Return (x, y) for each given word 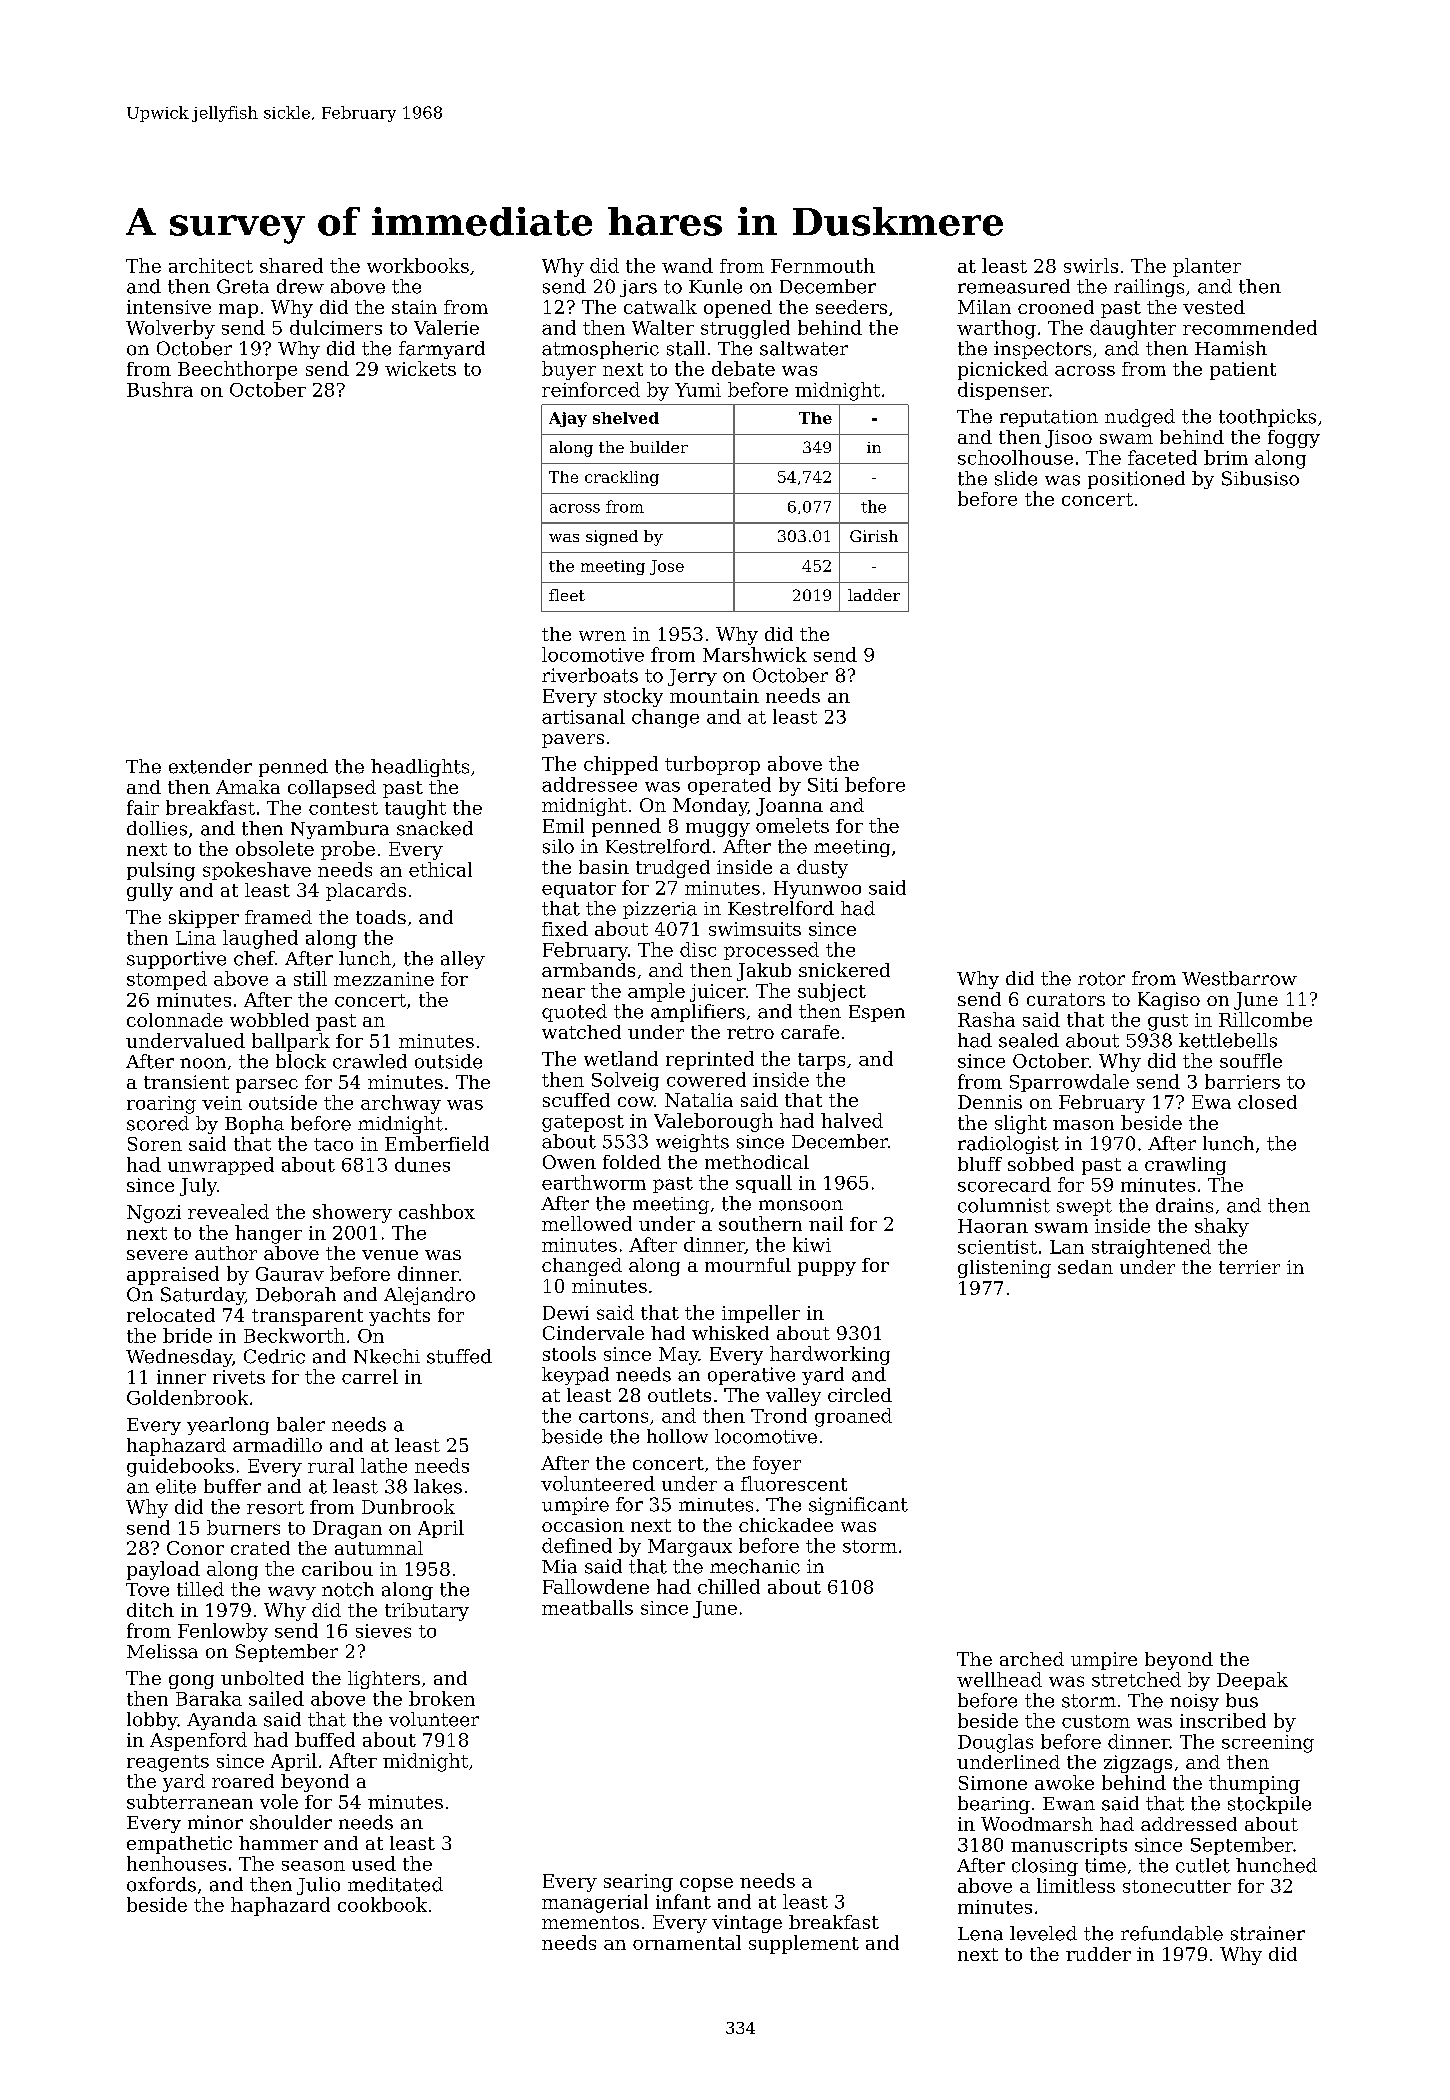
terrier (1249, 1267)
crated (260, 1548)
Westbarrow (1239, 978)
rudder (1098, 1954)
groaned (853, 1417)
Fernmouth (823, 265)
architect (211, 265)
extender (210, 766)
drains (1184, 1205)
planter (1207, 267)
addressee (589, 784)
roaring (161, 1105)
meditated (395, 1884)
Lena (980, 1934)
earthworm (594, 1182)
